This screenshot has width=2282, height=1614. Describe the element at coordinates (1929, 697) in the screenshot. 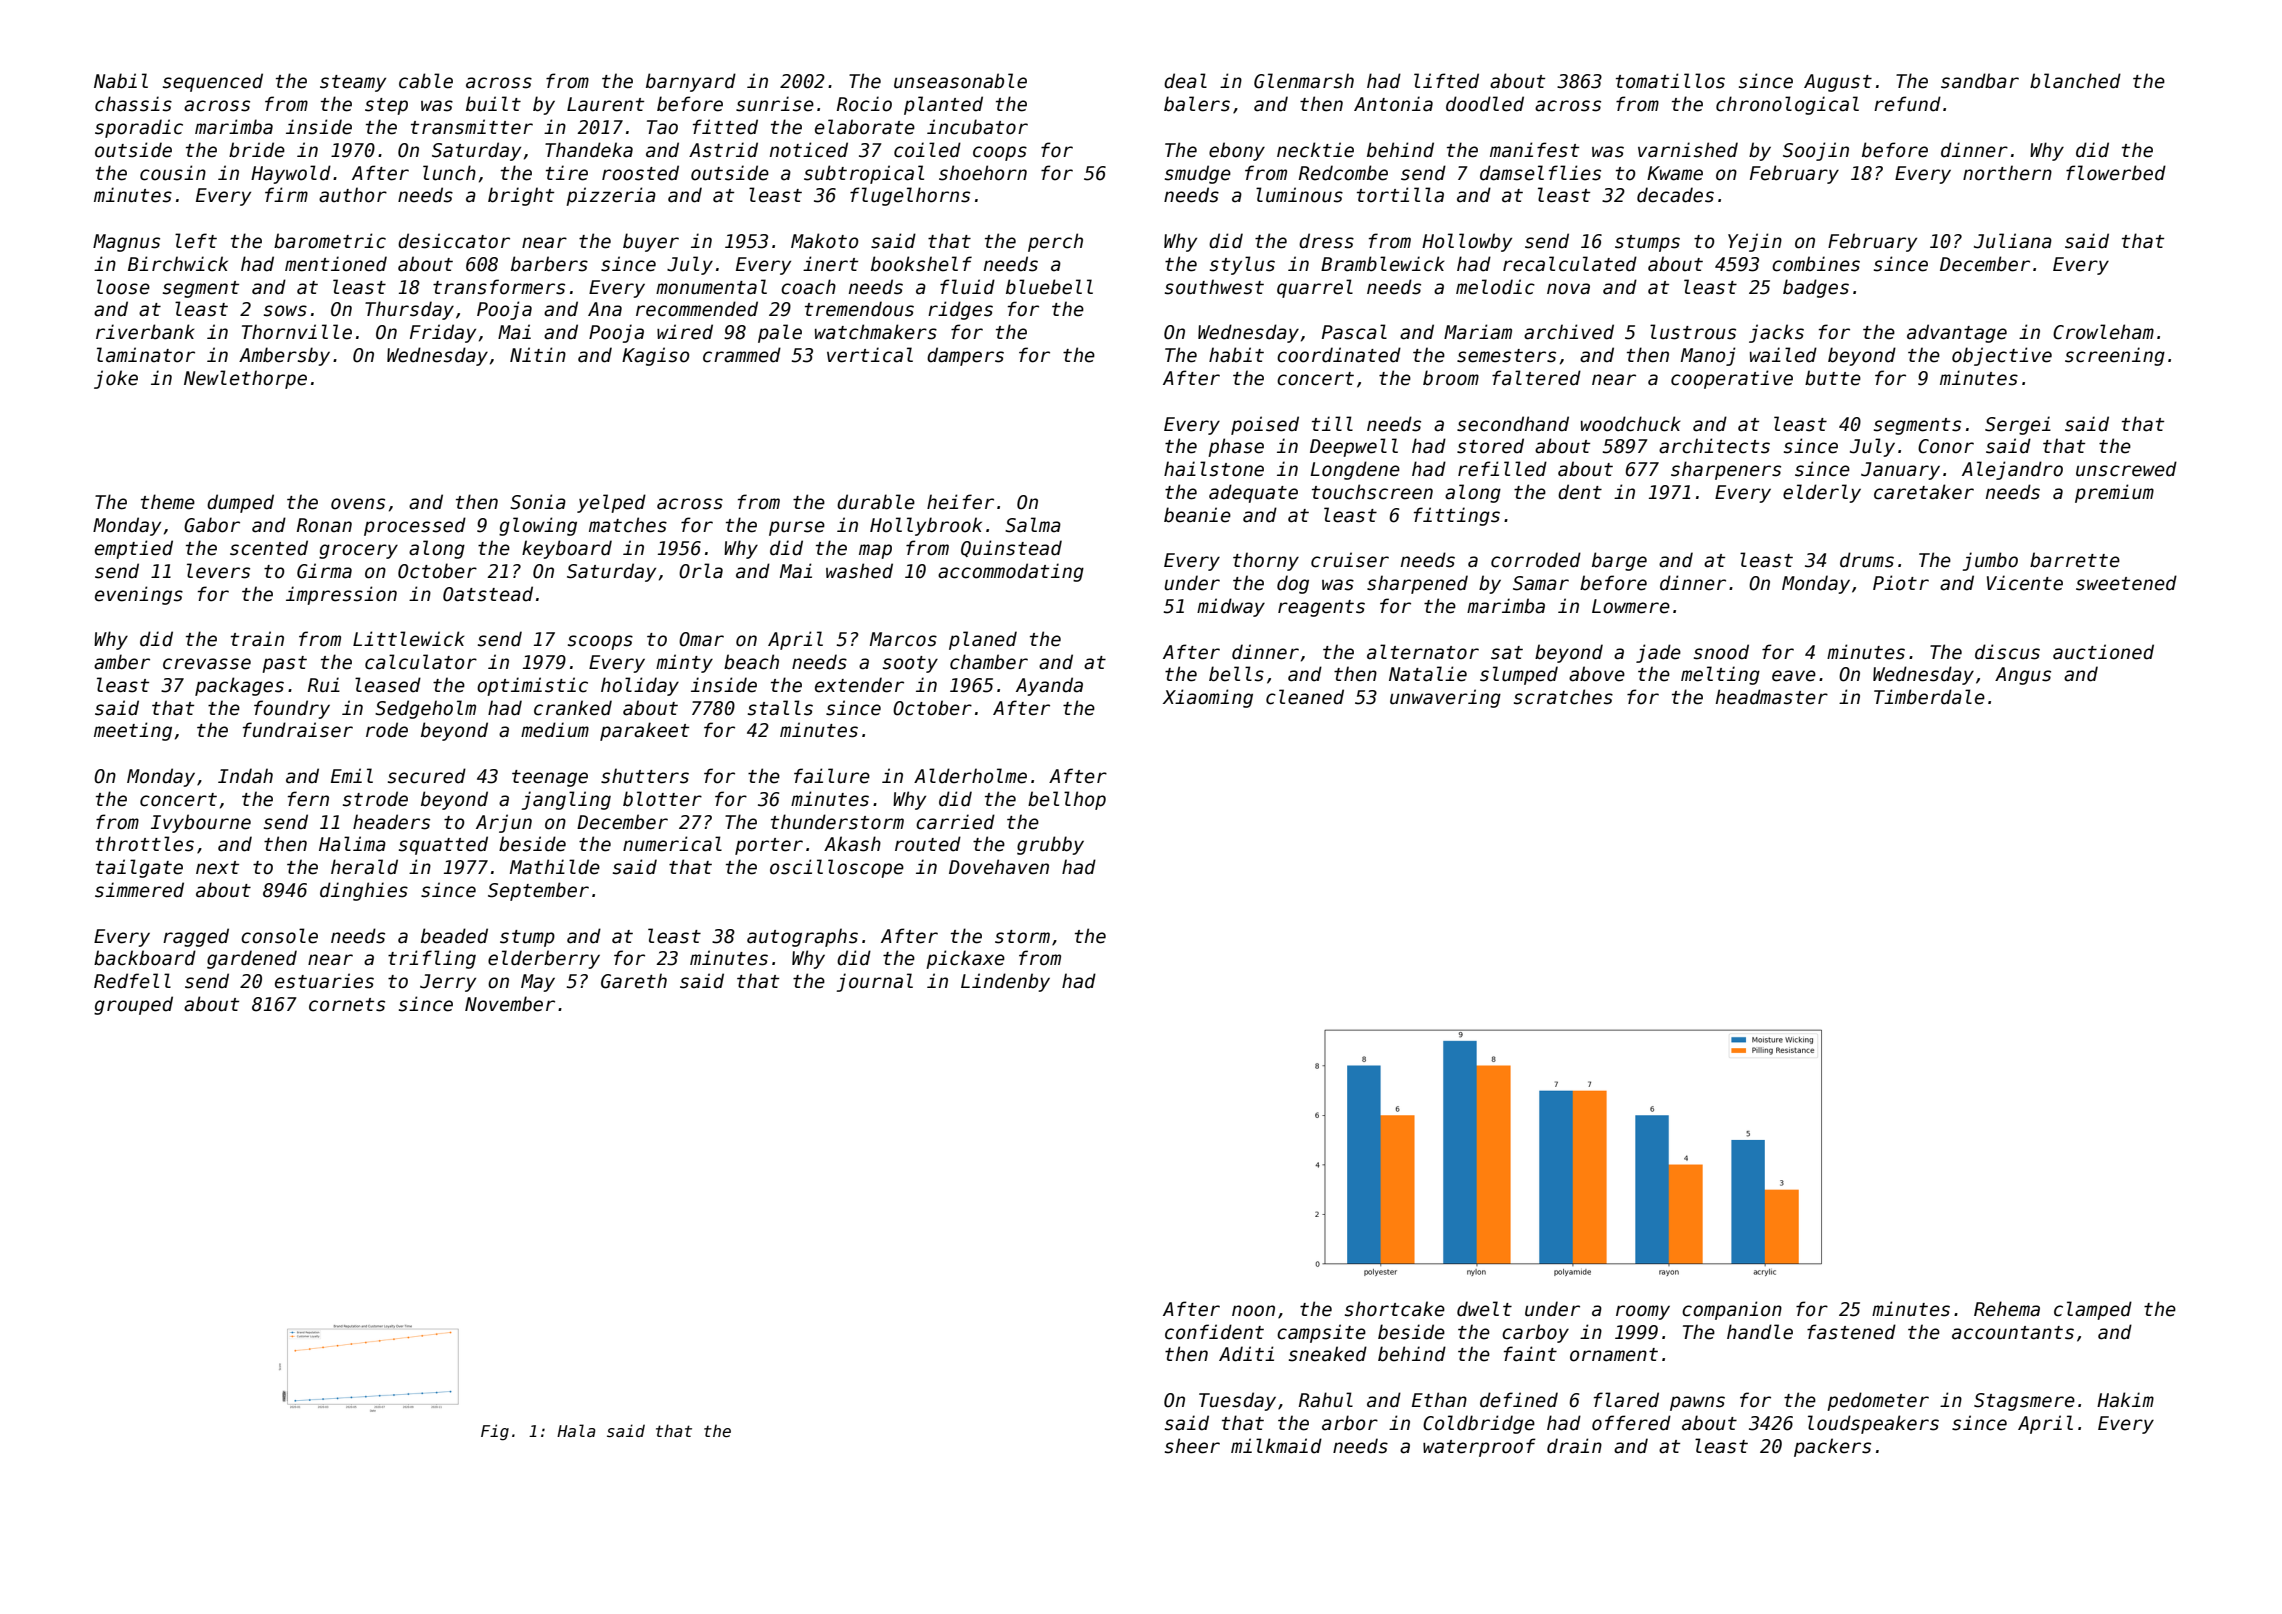

I see `Timberdale` at that location.
